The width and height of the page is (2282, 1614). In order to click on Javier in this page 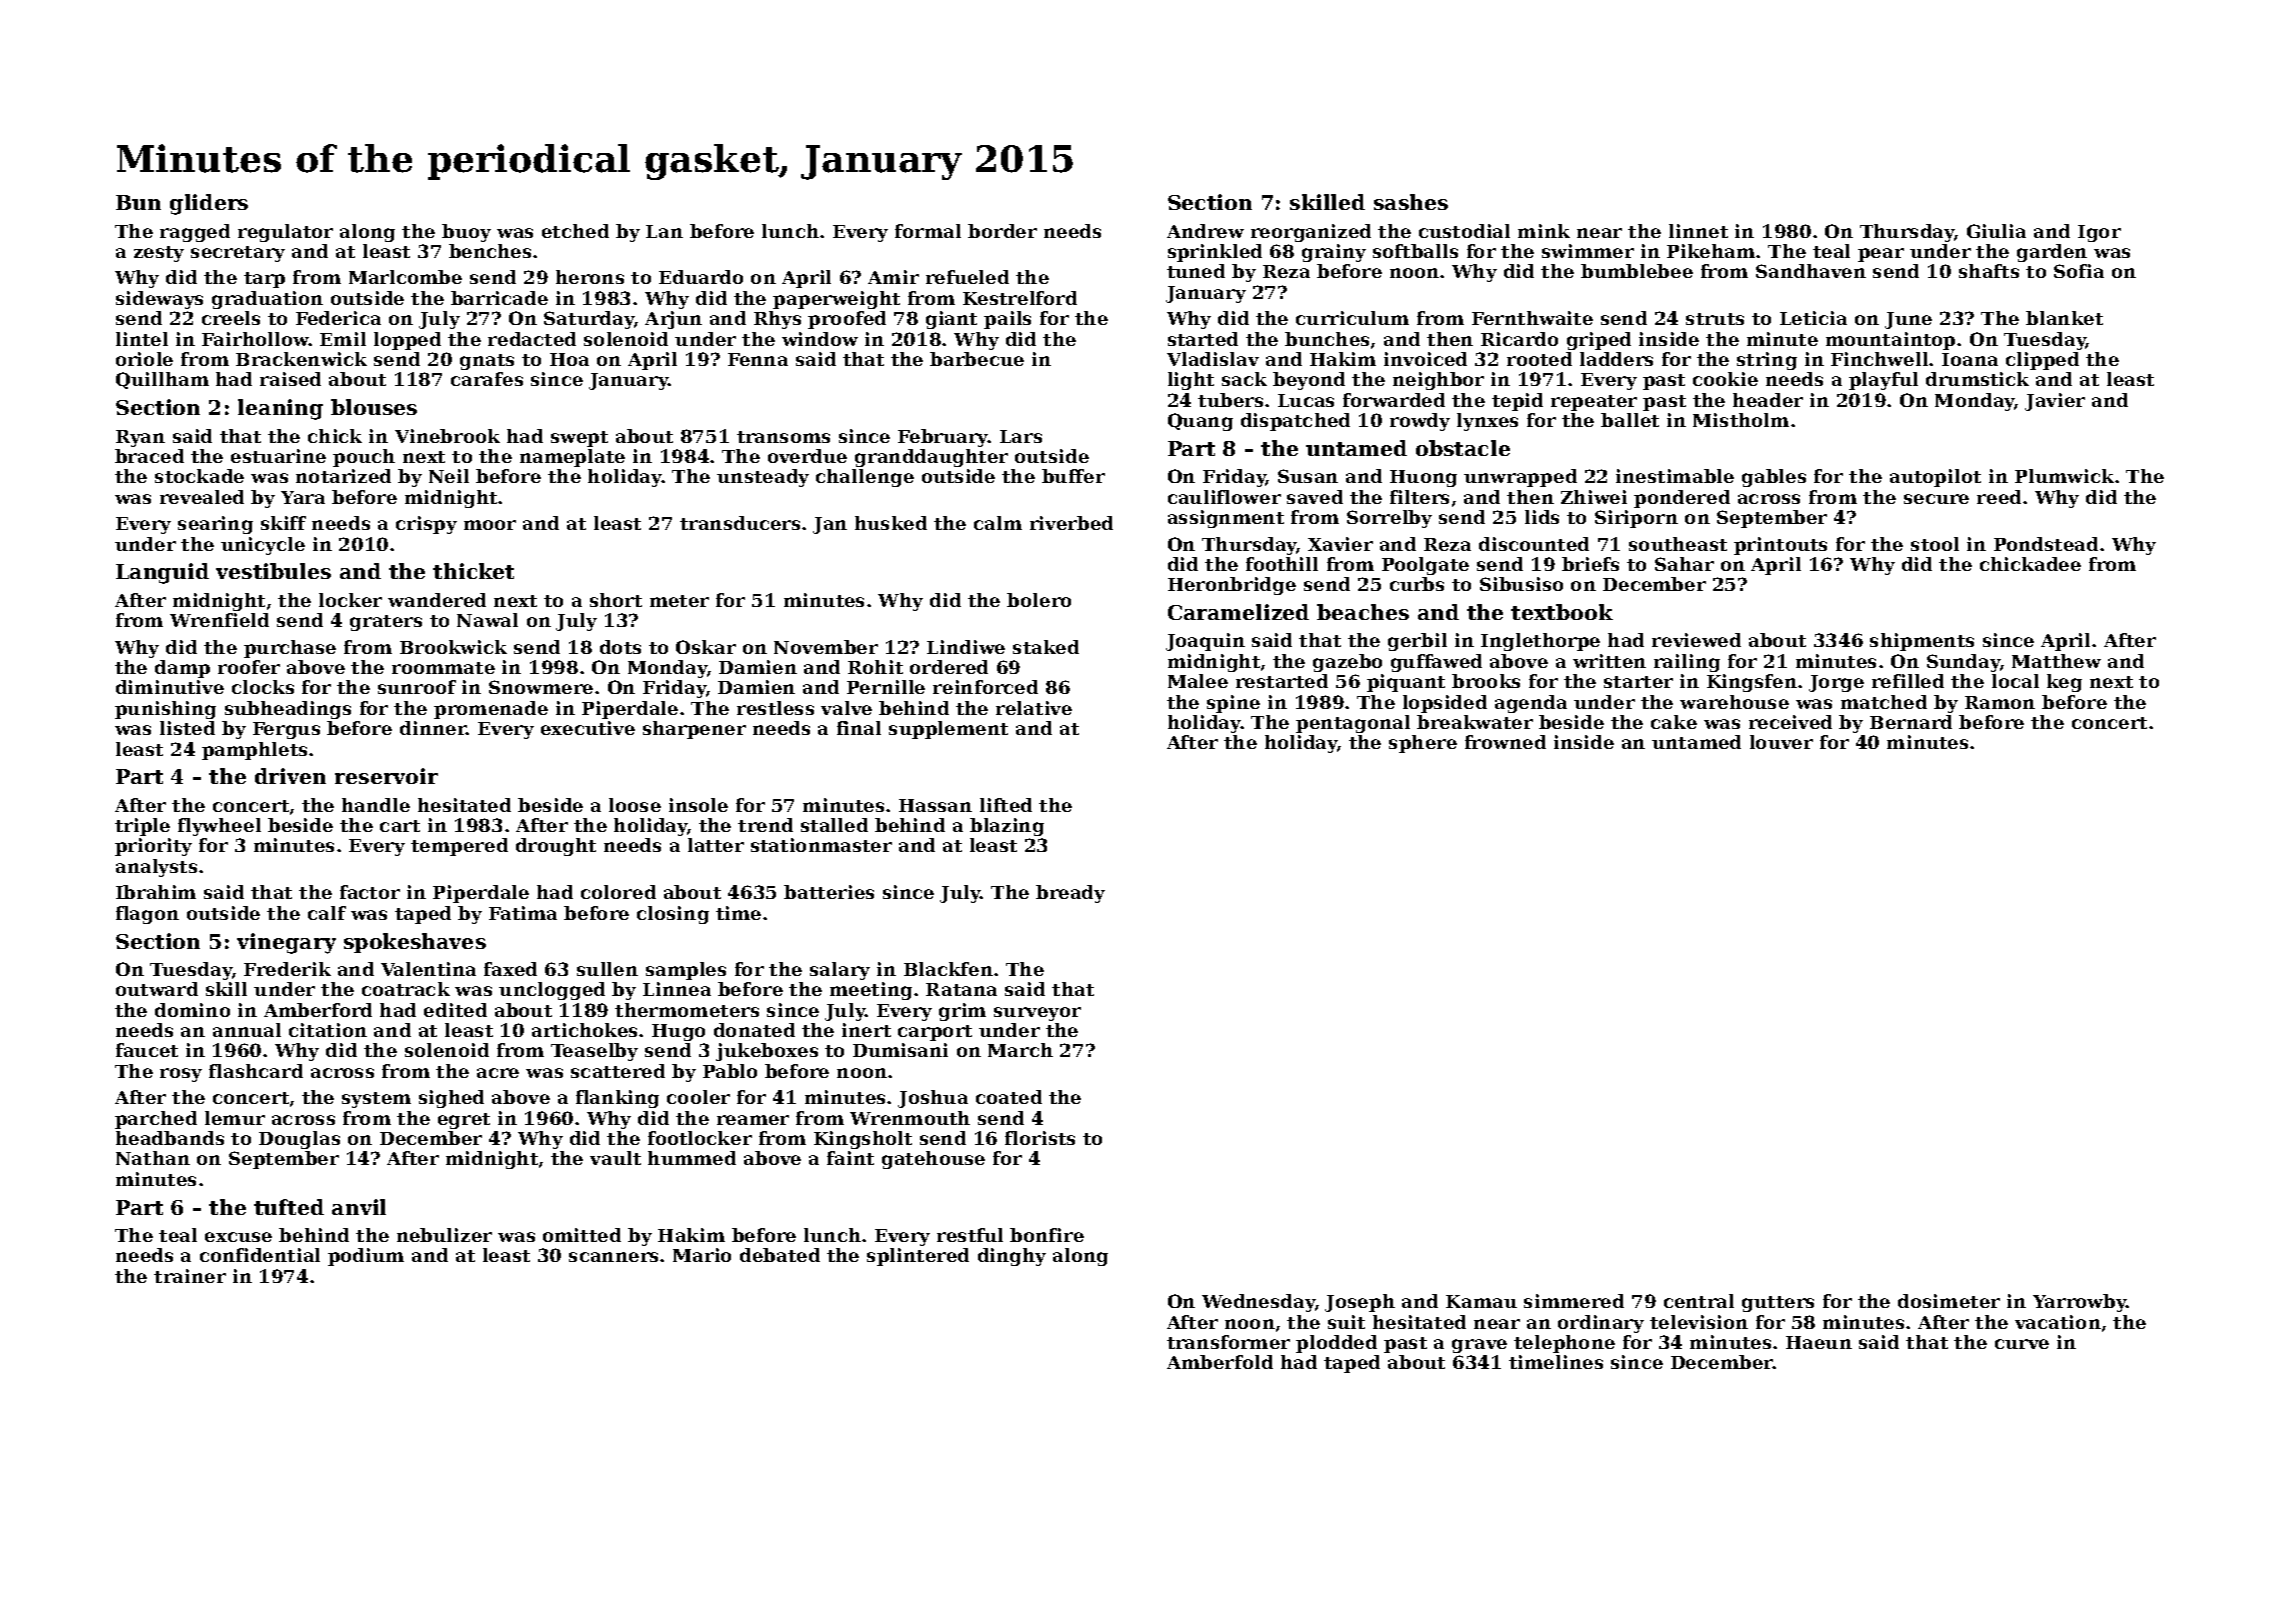, I will do `click(2055, 402)`.
